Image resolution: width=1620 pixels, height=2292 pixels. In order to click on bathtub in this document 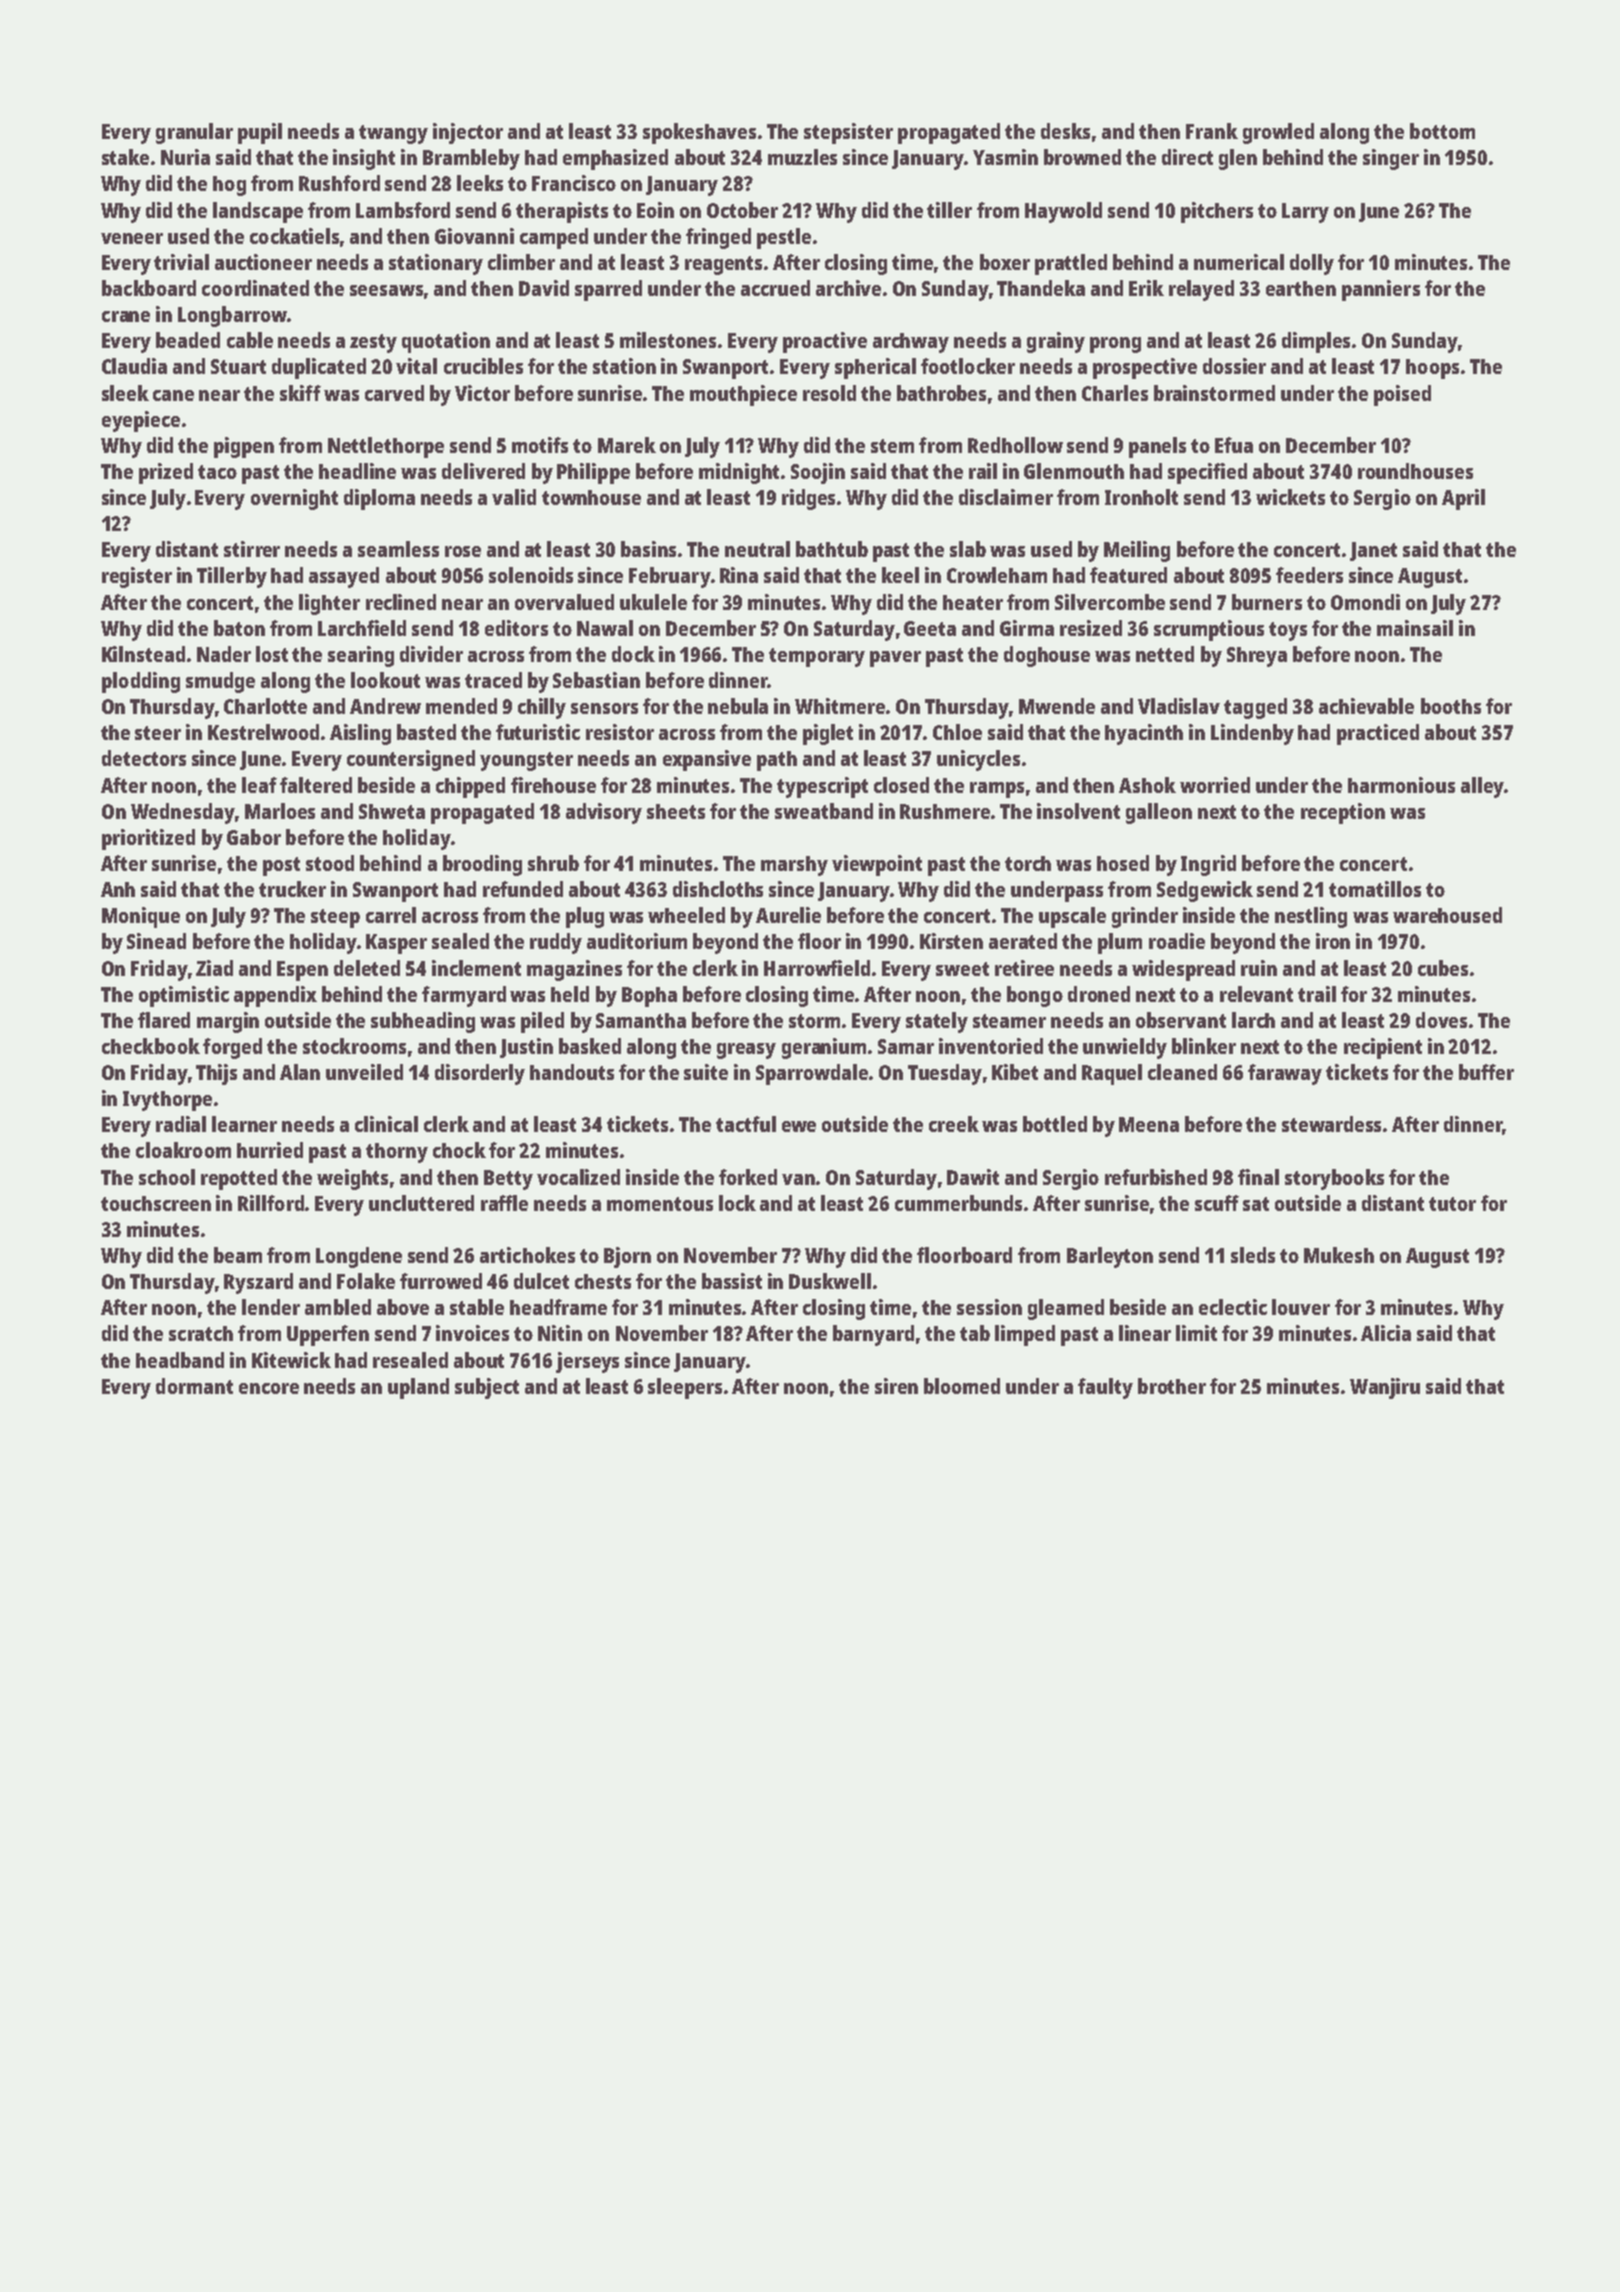, I will do `click(832, 549)`.
